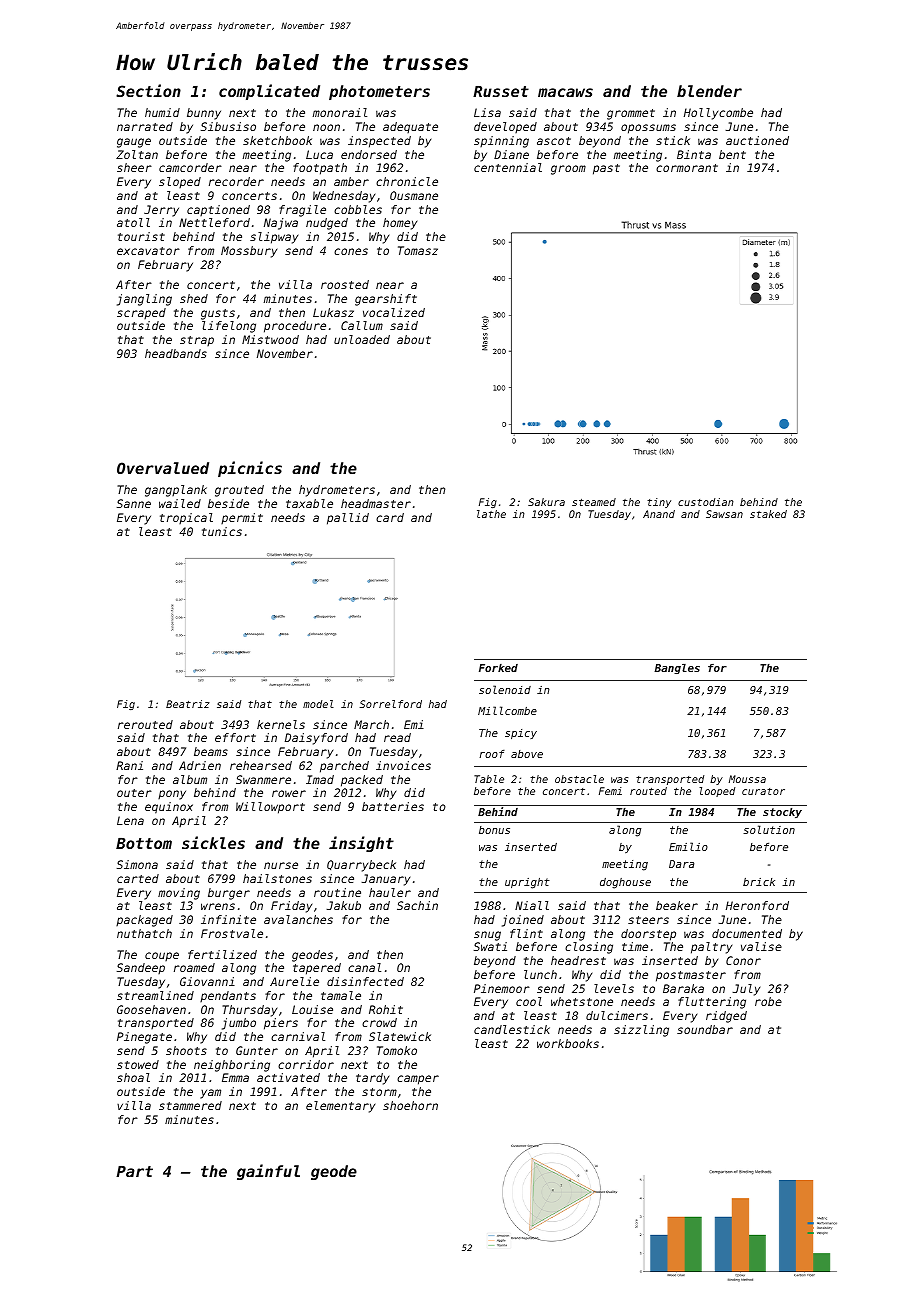 The height and width of the page is (1308, 924). I want to click on Part, so click(134, 1171).
